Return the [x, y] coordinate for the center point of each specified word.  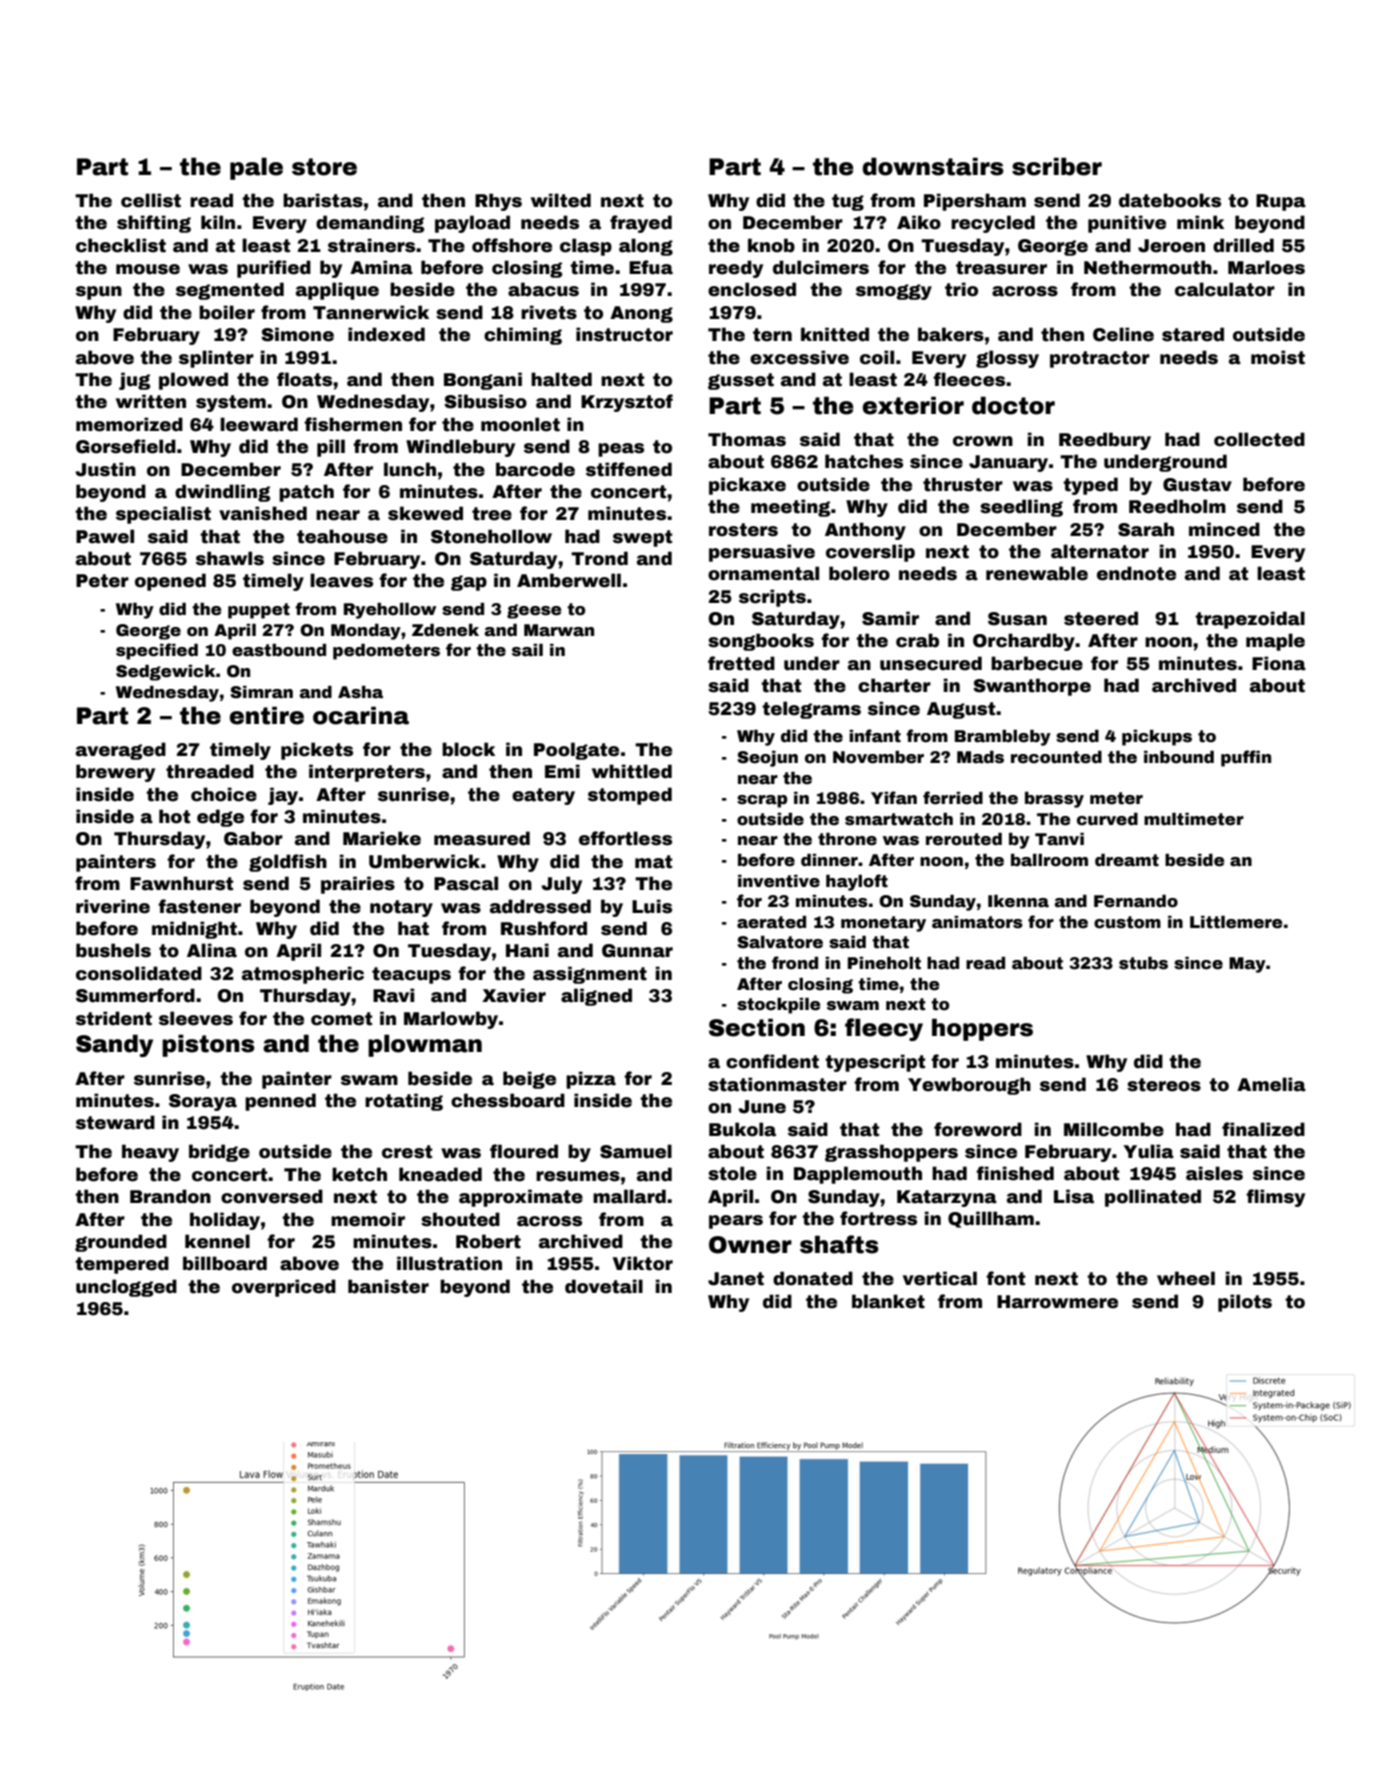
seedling [1021, 508]
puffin [1246, 758]
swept [642, 538]
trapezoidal [1250, 620]
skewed [425, 513]
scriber [1057, 166]
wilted [561, 200]
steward [115, 1122]
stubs [1143, 963]
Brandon [170, 1196]
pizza [591, 1080]
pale [256, 168]
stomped [630, 796]
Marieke [382, 838]
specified [157, 651]
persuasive [762, 553]
